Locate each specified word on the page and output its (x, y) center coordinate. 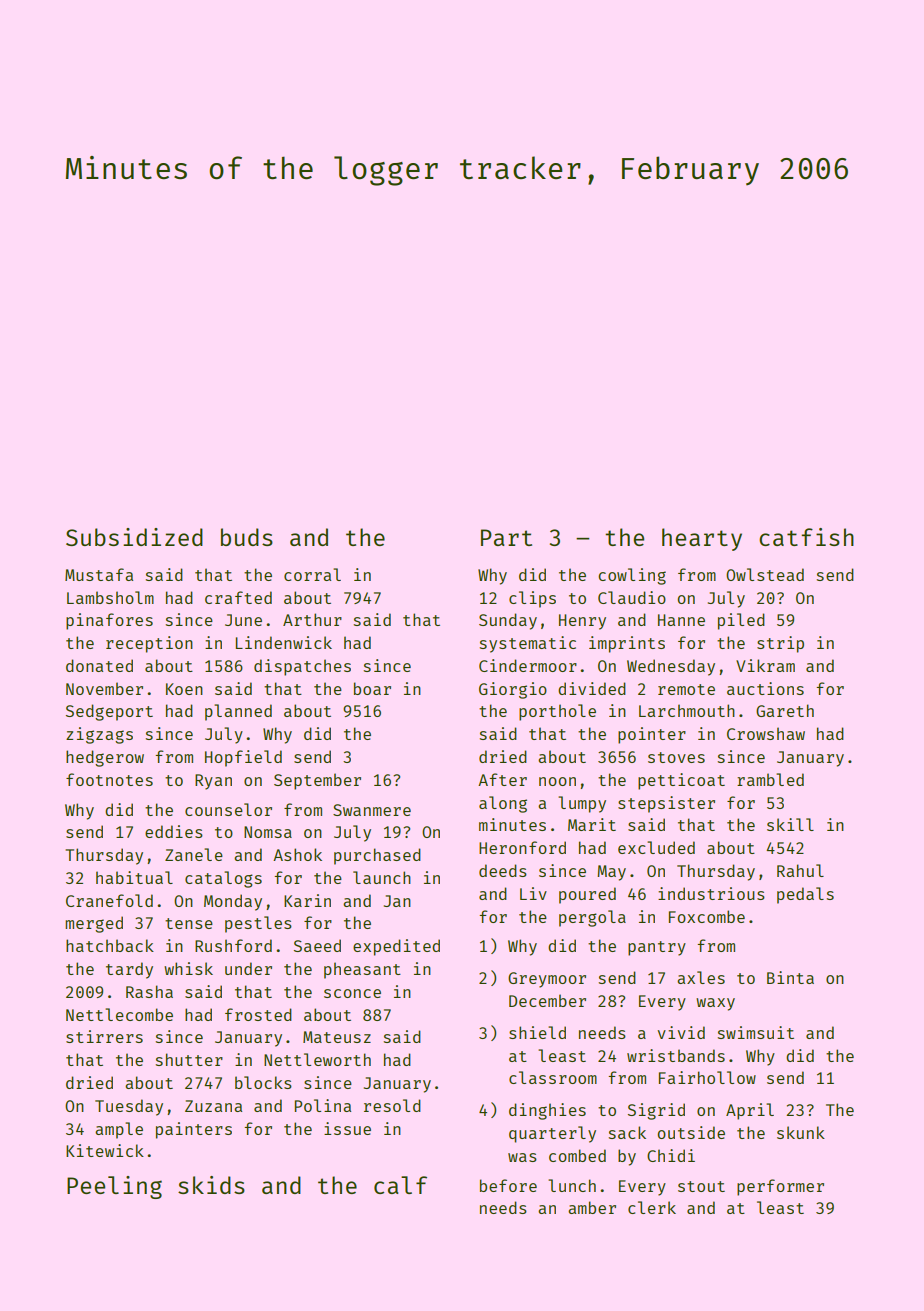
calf (400, 1185)
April (750, 1111)
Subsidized (134, 537)
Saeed (317, 945)
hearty (702, 539)
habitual (134, 877)
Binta (790, 977)
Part (506, 537)
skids (211, 1185)
